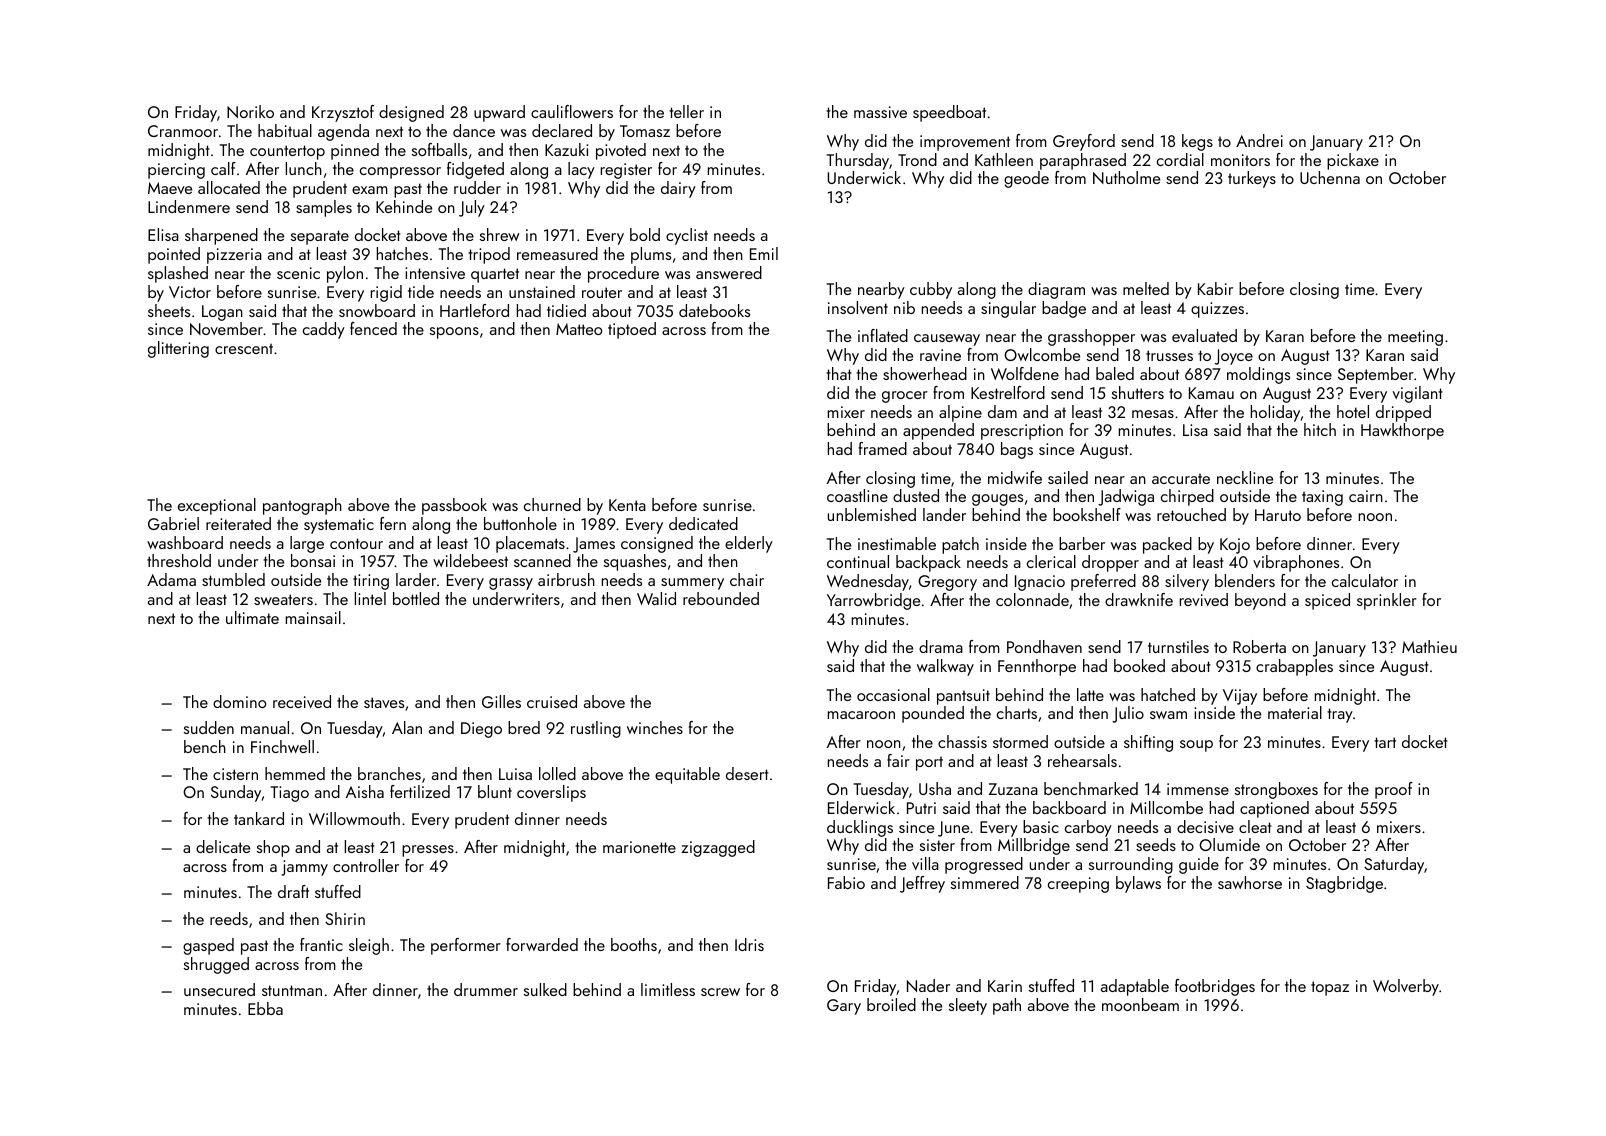  I want to click on consigned, so click(657, 544).
